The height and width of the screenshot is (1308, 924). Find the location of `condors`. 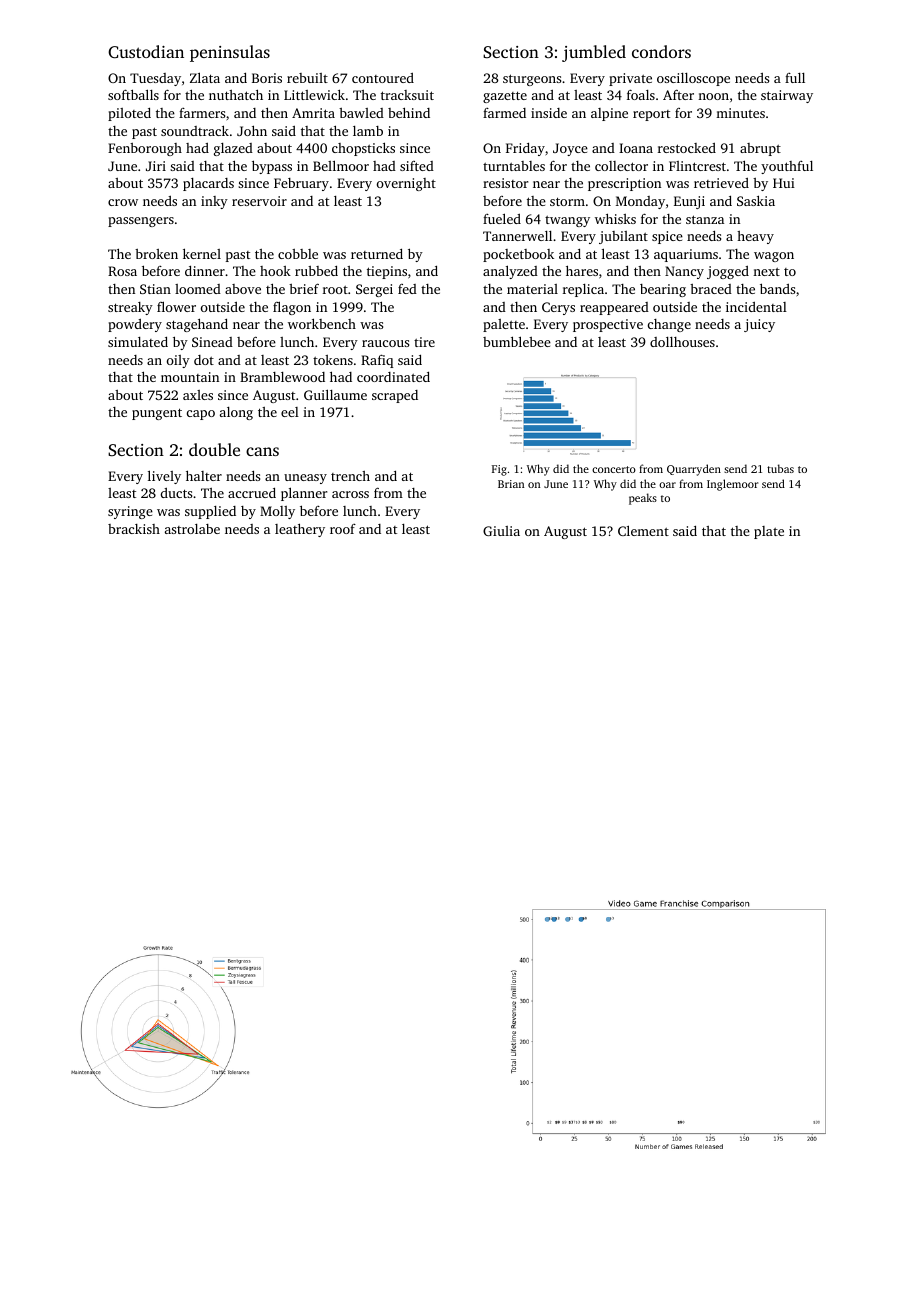

condors is located at coordinates (661, 51).
